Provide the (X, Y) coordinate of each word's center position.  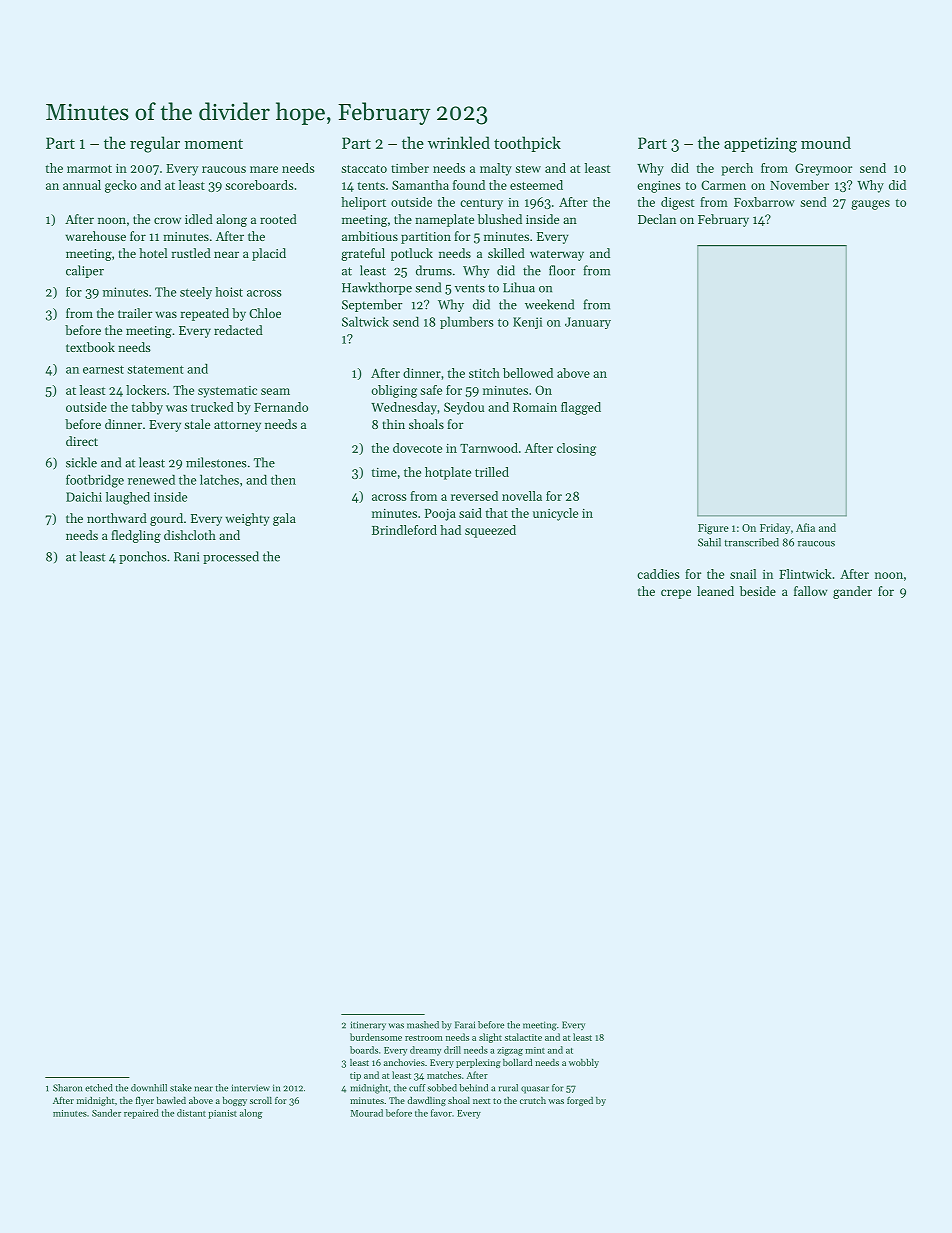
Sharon (67, 1088)
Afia (805, 527)
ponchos (143, 557)
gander (852, 592)
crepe (676, 594)
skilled (506, 253)
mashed (423, 1025)
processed (231, 557)
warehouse (95, 236)
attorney (237, 426)
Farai (465, 1025)
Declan (657, 219)
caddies (658, 574)
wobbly (584, 1063)
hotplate (448, 473)
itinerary (368, 1026)
